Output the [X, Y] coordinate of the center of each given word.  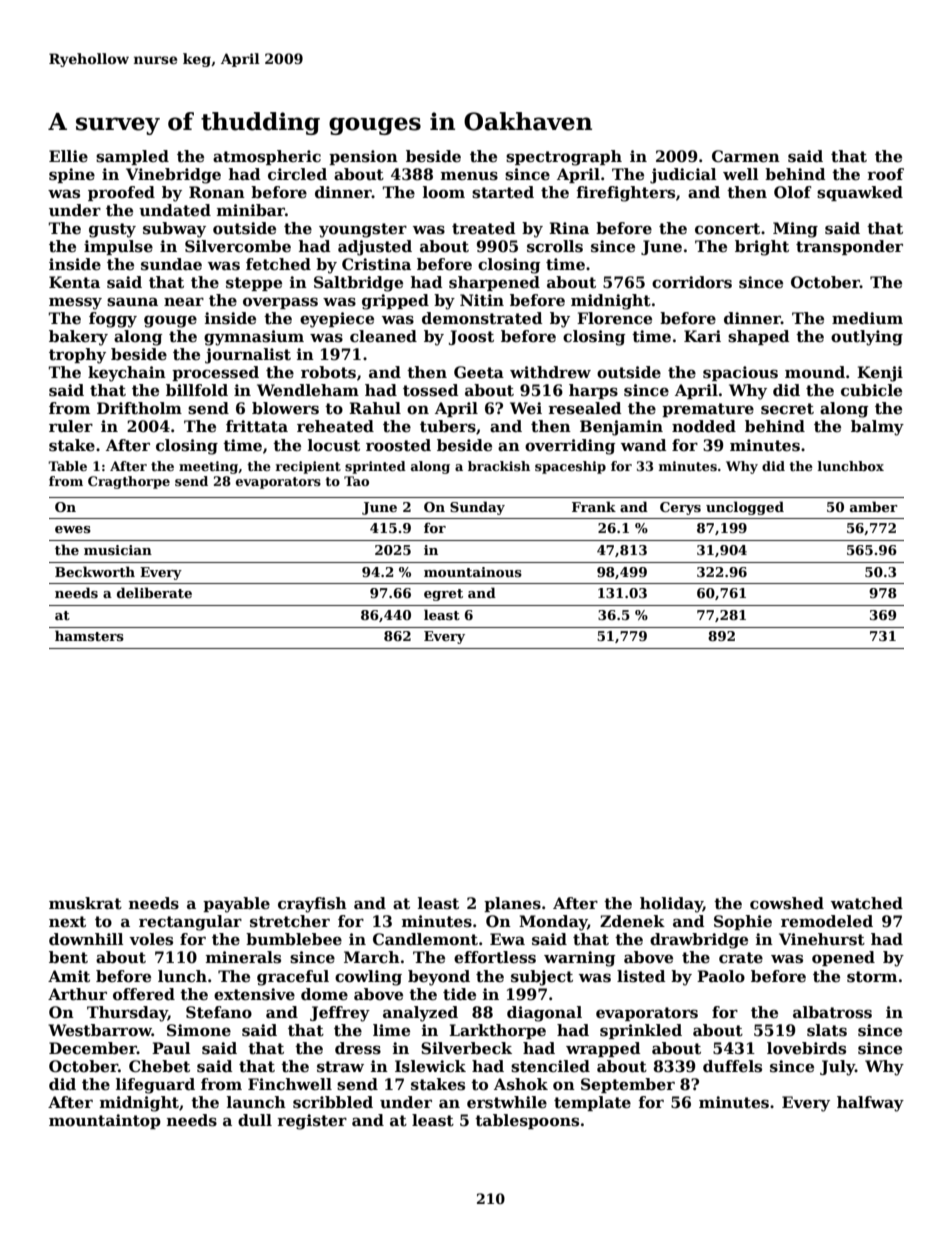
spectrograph [564, 158]
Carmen [746, 156]
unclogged [745, 508]
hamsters [89, 635]
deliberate [154, 592]
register [312, 1122]
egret [443, 595]
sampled [132, 157]
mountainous [473, 572]
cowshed [787, 903]
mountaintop [105, 1121]
